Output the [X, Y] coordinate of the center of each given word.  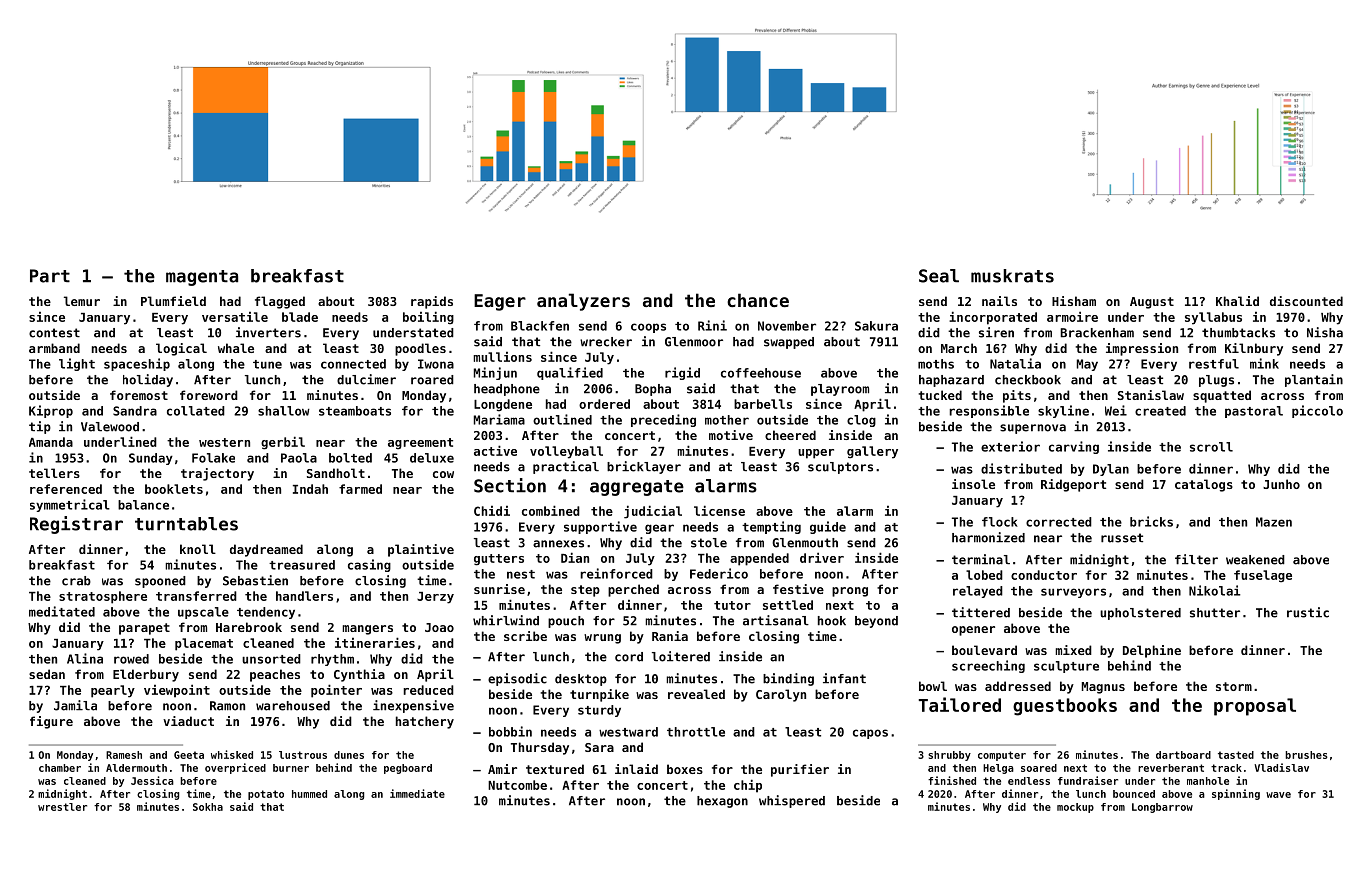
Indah [310, 489]
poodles [420, 349]
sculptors [840, 468]
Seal [939, 276]
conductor [1044, 575]
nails [999, 301]
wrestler [62, 807]
